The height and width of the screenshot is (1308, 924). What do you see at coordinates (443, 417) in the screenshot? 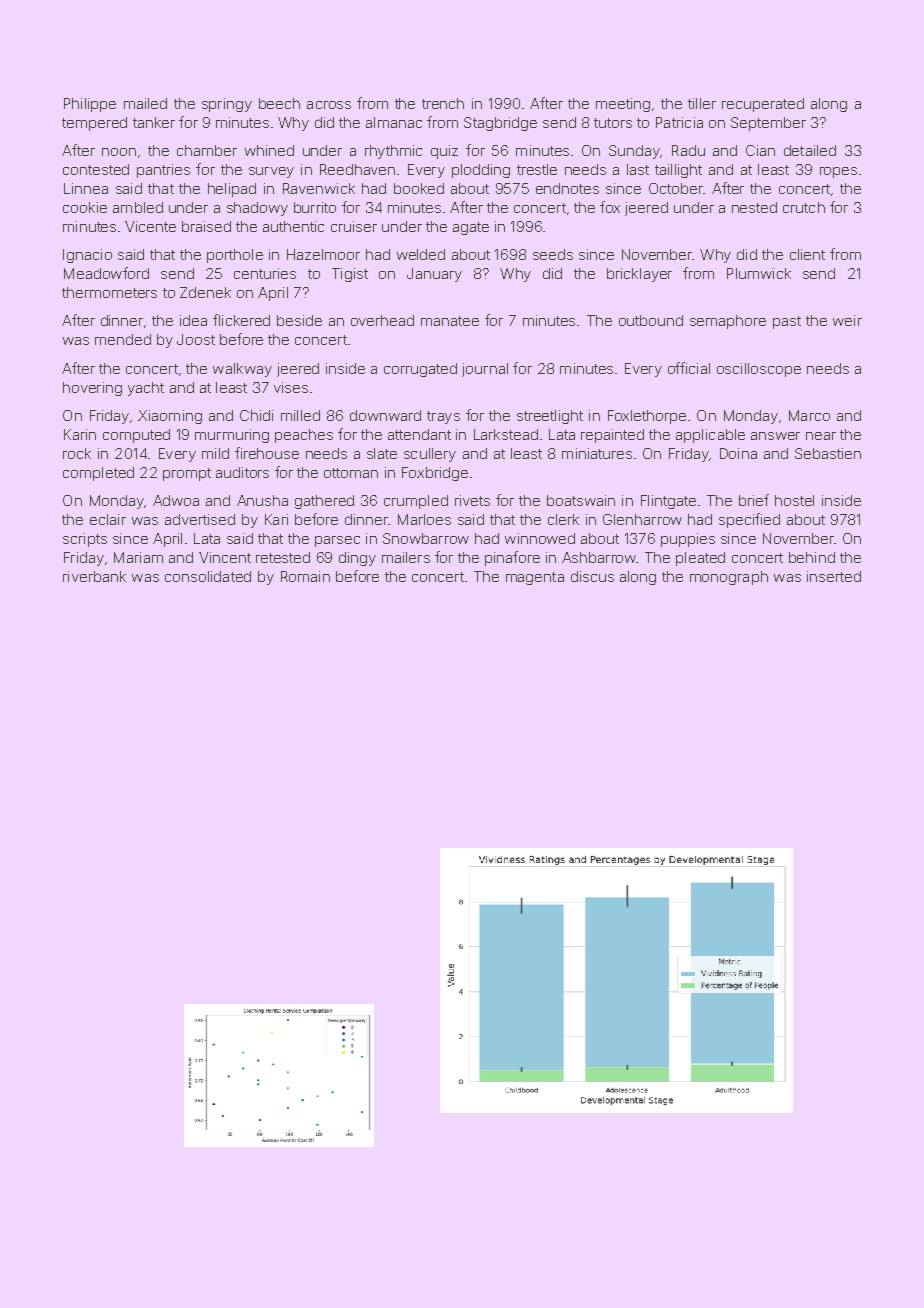
I see `trays` at bounding box center [443, 417].
